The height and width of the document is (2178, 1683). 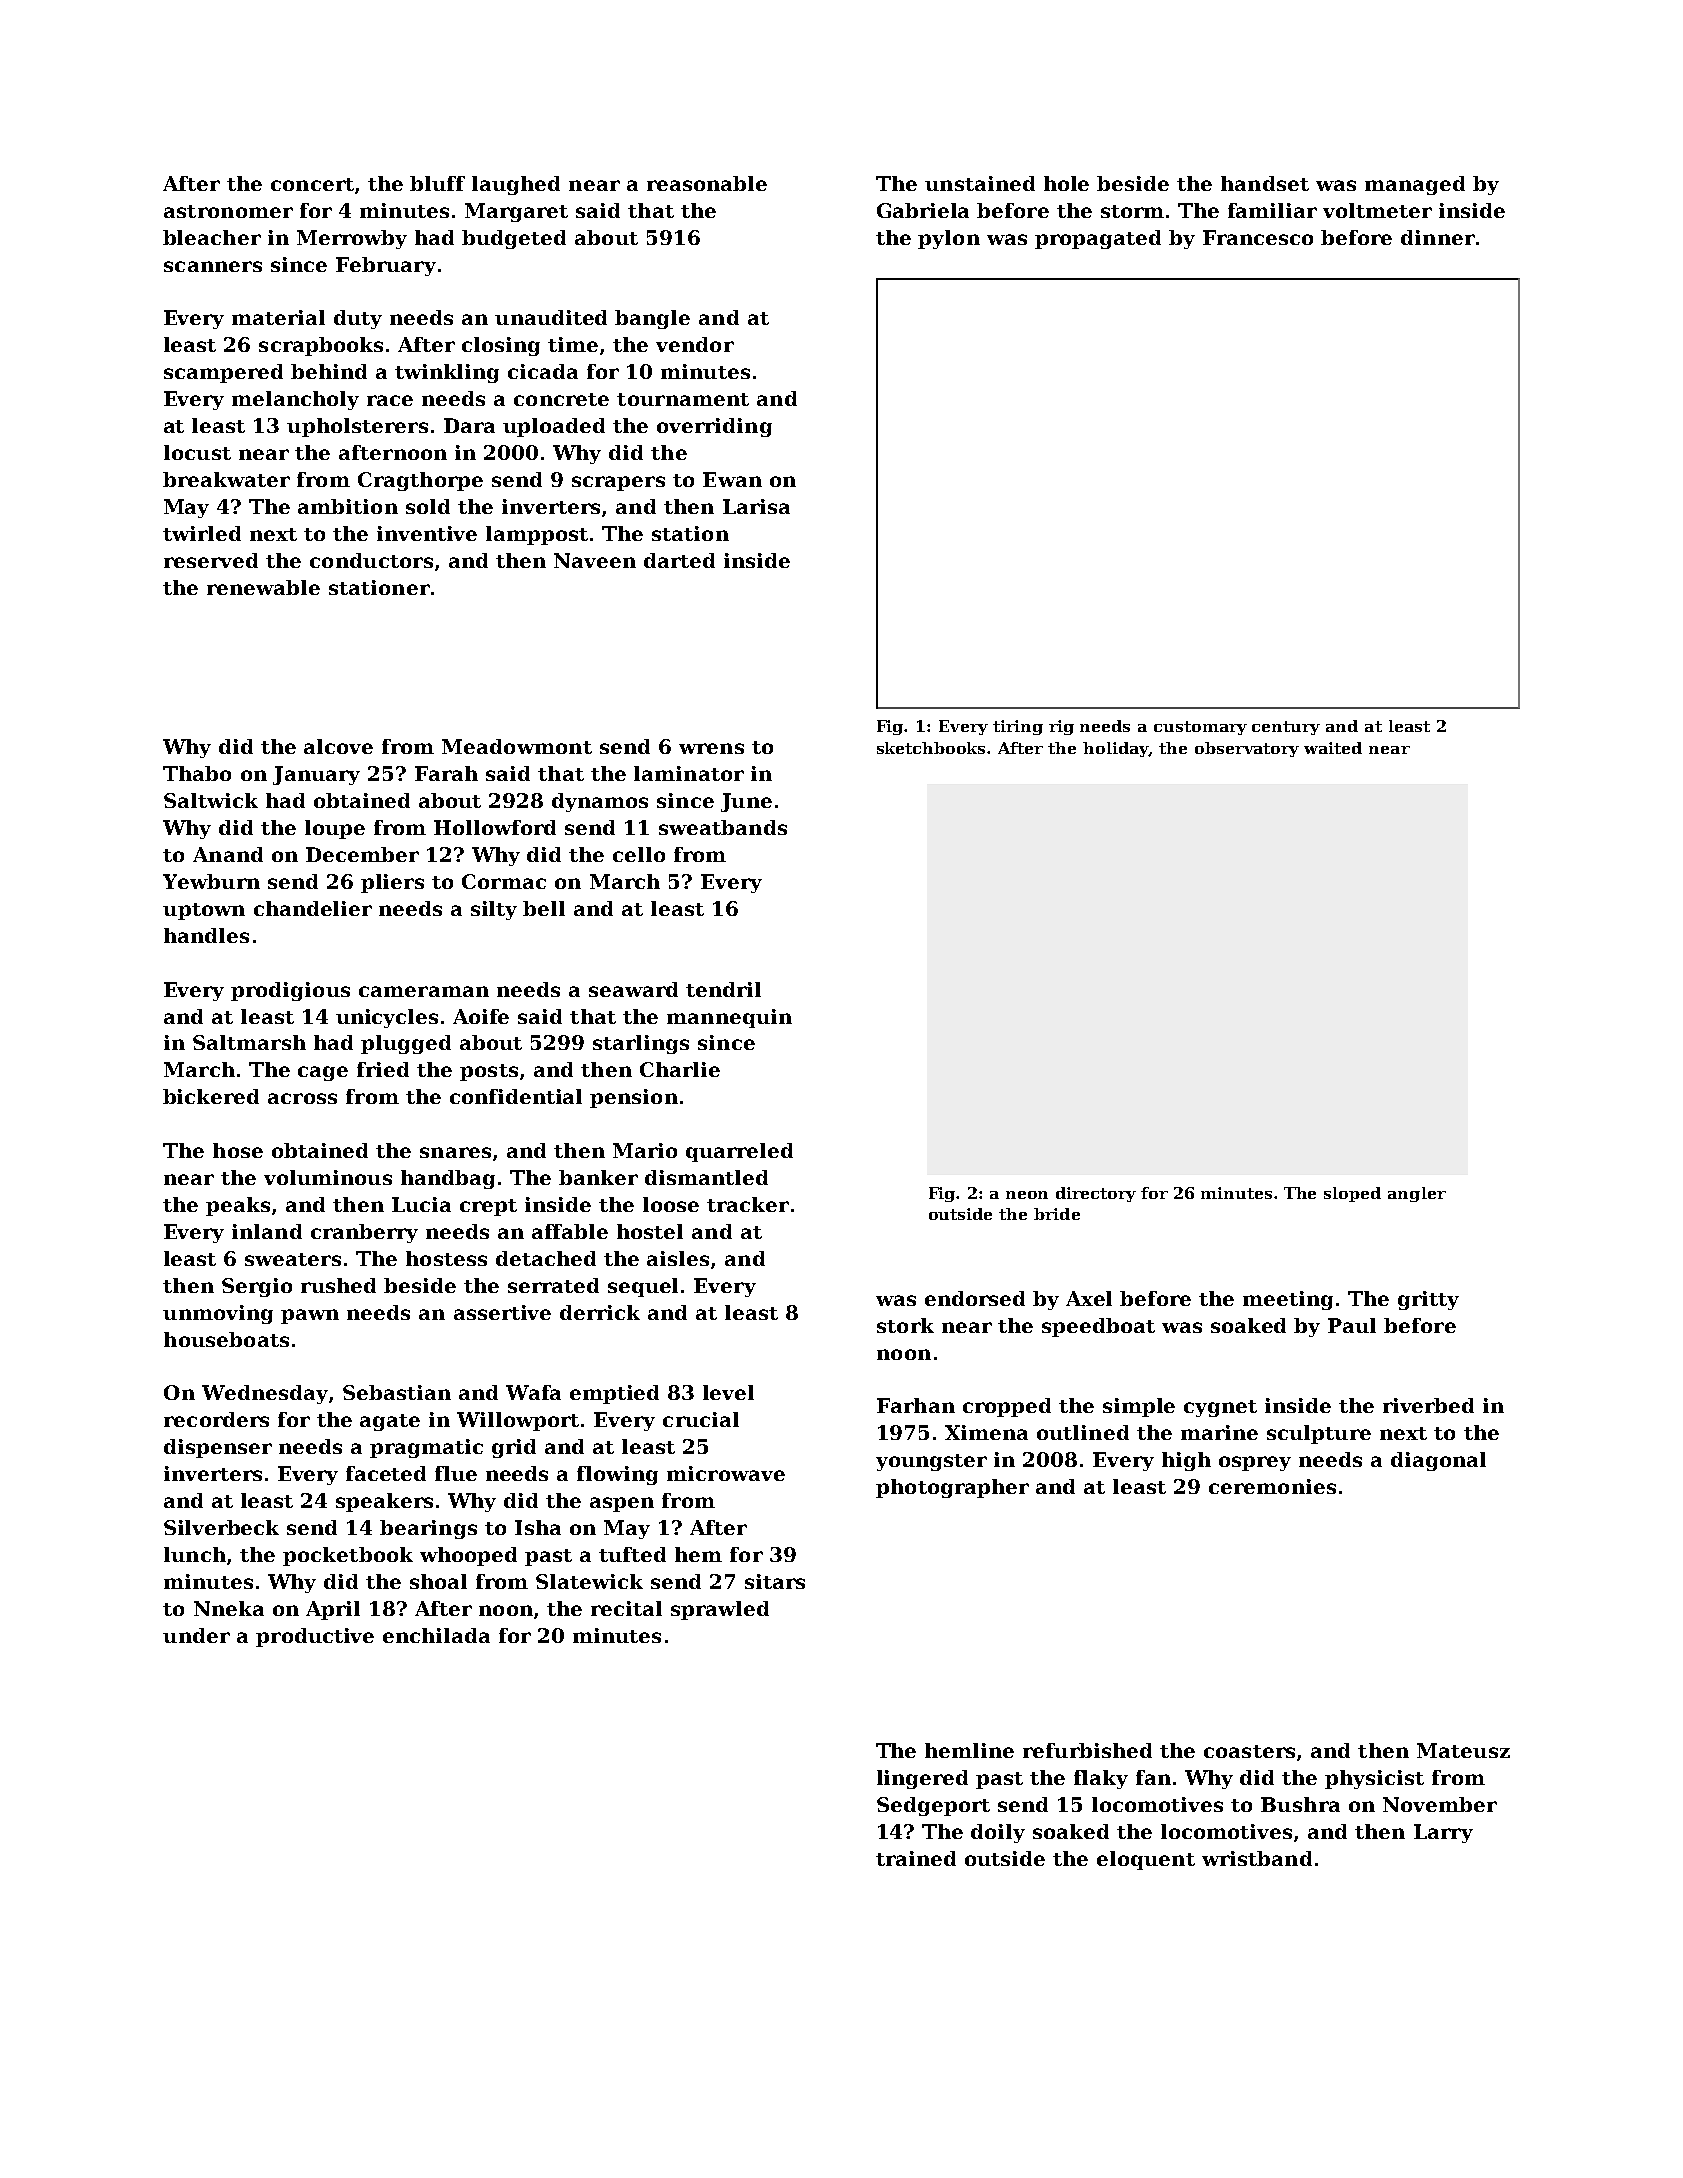 What do you see at coordinates (652, 319) in the document?
I see `bangle` at bounding box center [652, 319].
